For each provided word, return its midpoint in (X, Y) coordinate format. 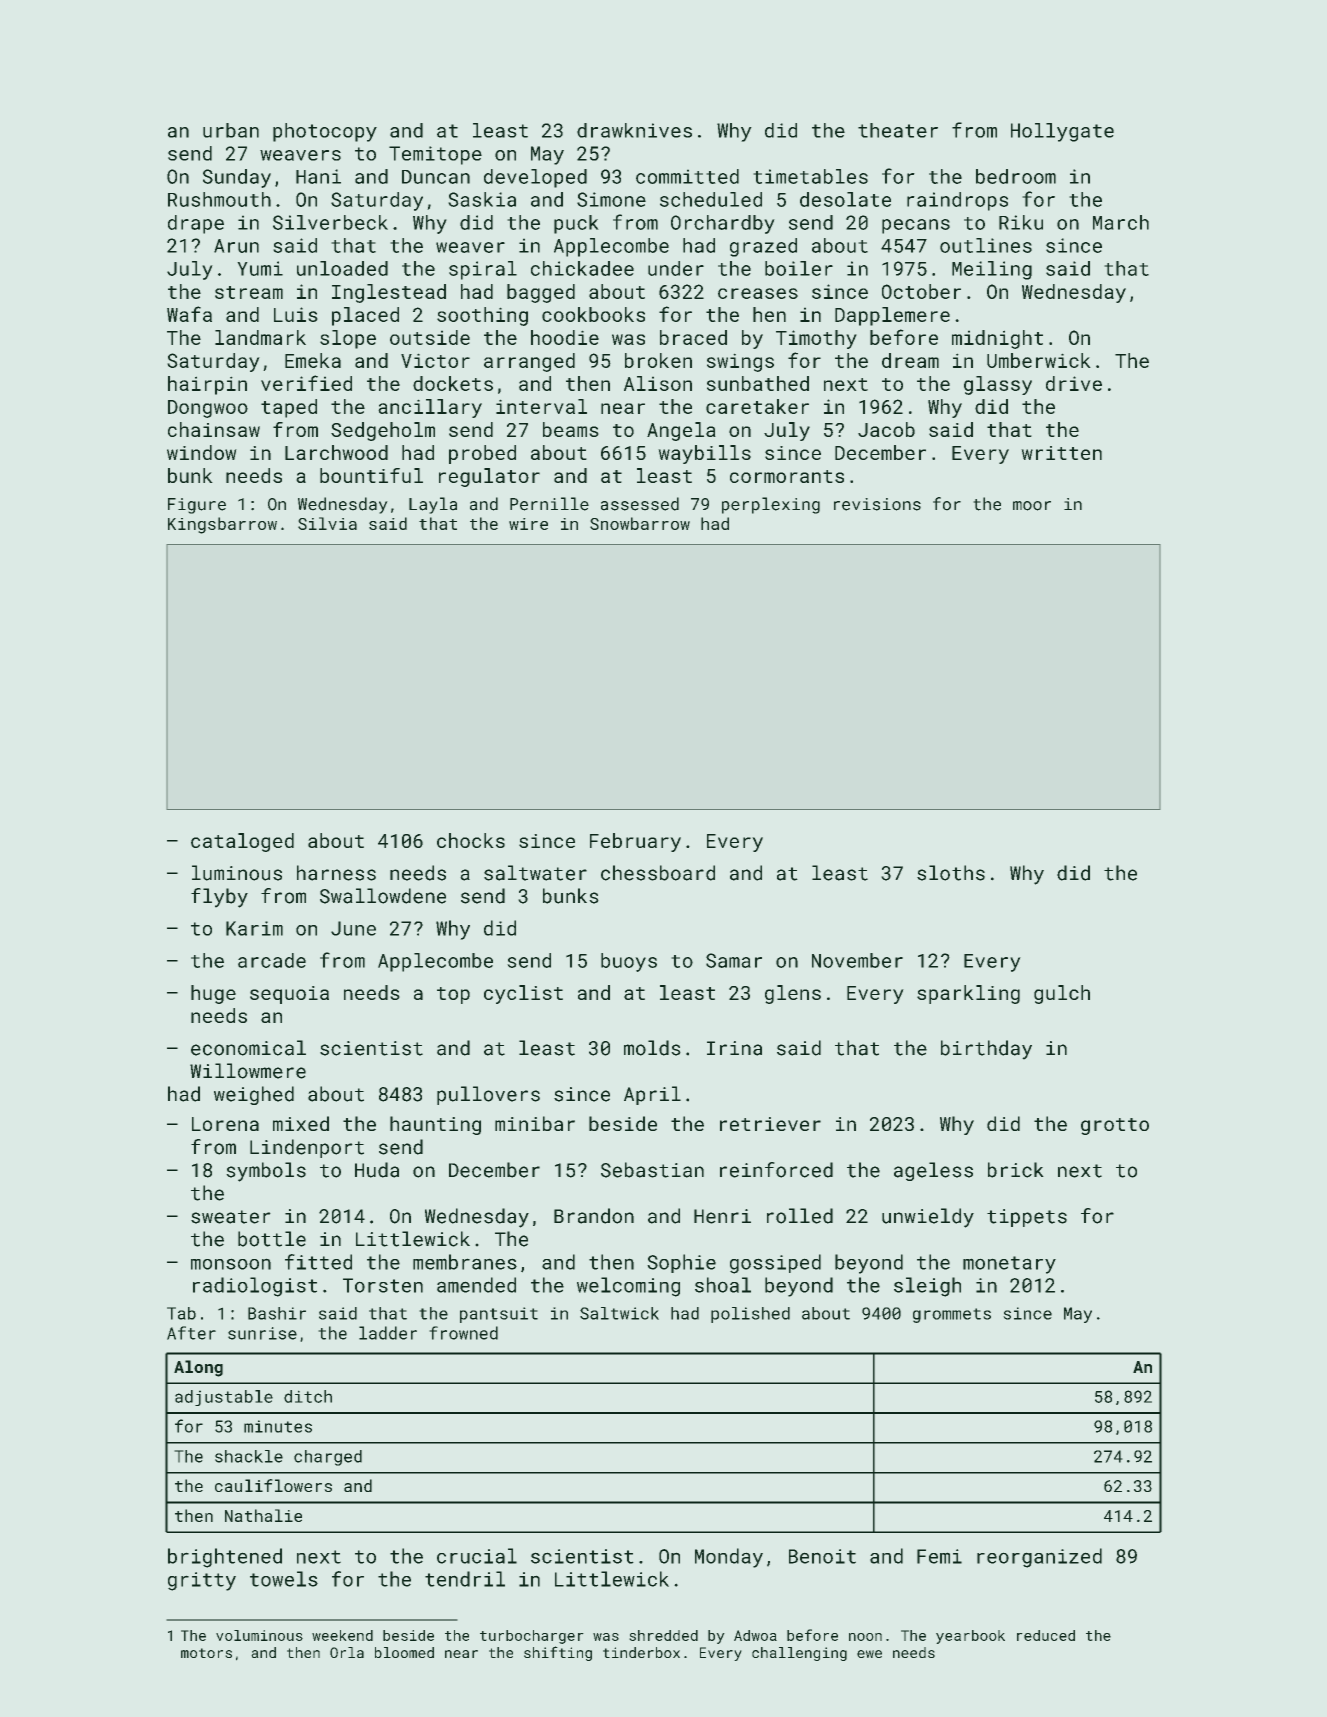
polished (750, 1315)
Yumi (260, 268)
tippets (1027, 1218)
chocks (471, 840)
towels (284, 1579)
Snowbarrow (640, 523)
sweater (231, 1217)
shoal (723, 1285)
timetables (810, 176)
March (1121, 222)
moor (1032, 506)
